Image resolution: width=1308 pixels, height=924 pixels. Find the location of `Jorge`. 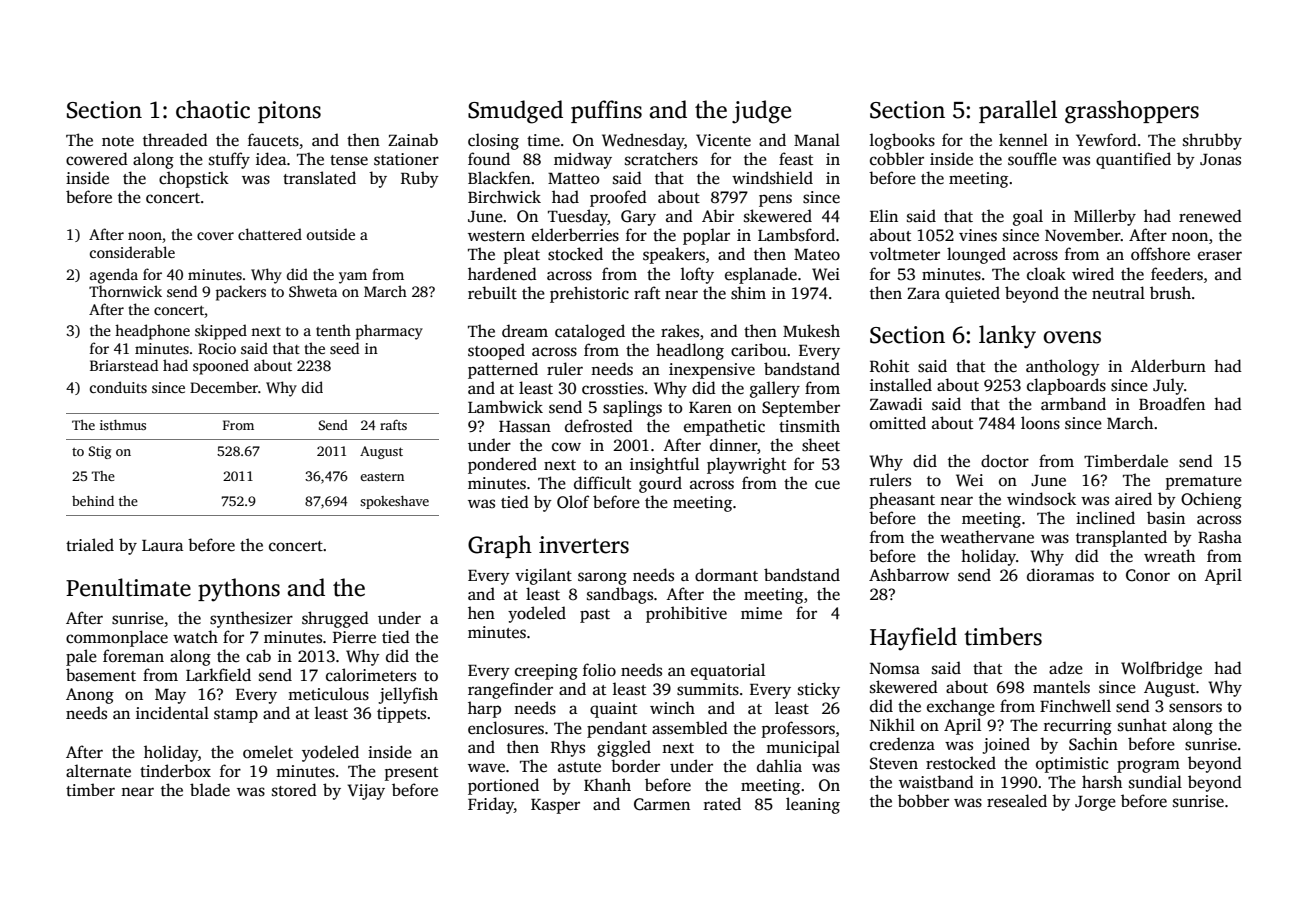

Jorge is located at coordinates (1095, 803).
